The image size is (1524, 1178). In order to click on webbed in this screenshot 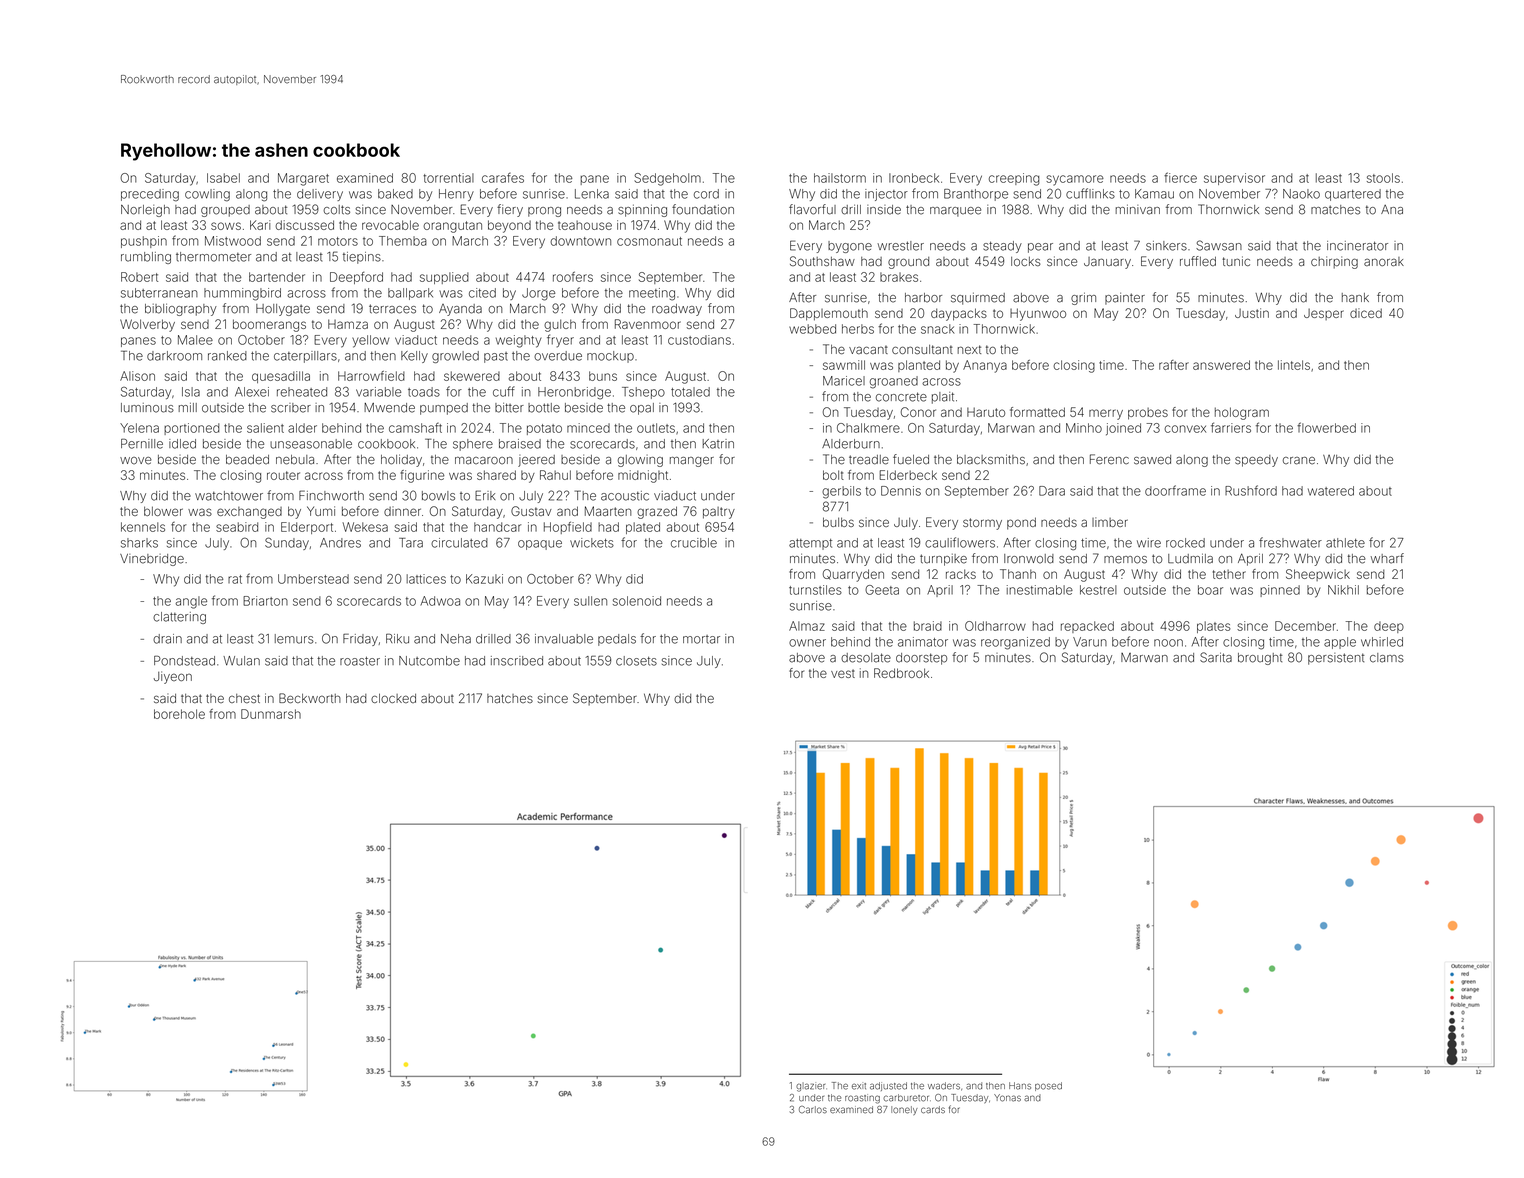, I will do `click(812, 329)`.
